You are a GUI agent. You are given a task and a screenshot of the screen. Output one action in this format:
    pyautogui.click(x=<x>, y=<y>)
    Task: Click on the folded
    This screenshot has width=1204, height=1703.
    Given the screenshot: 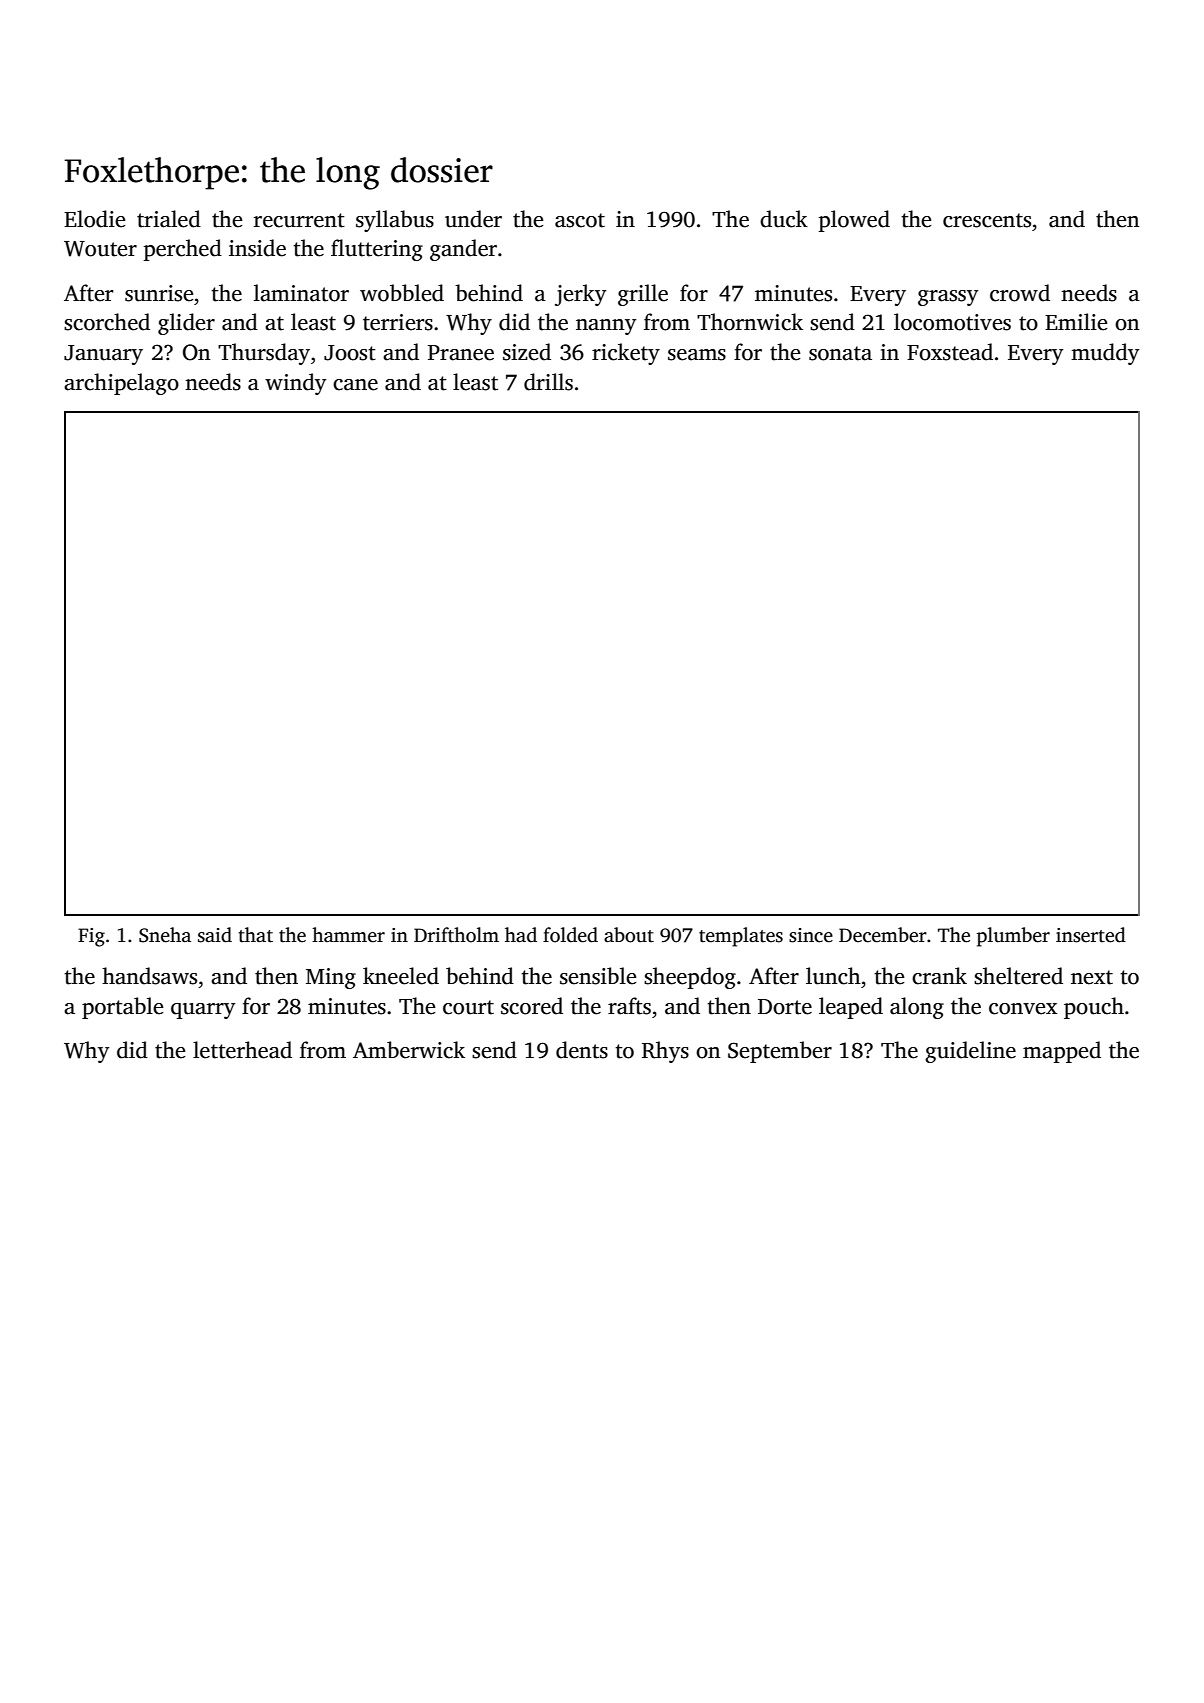 What is the action you would take?
    pyautogui.click(x=570, y=935)
